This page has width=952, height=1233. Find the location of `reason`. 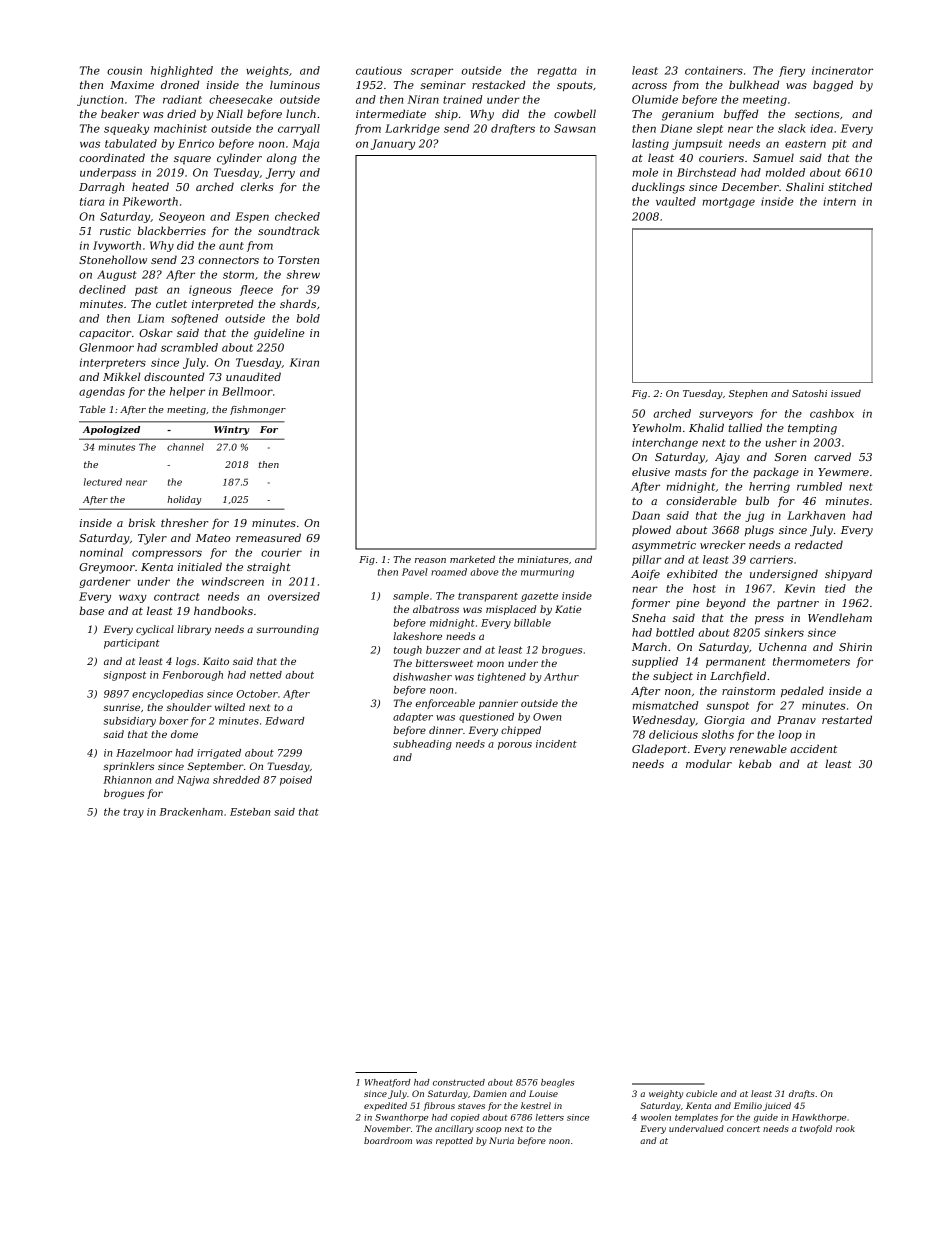

reason is located at coordinates (430, 560).
